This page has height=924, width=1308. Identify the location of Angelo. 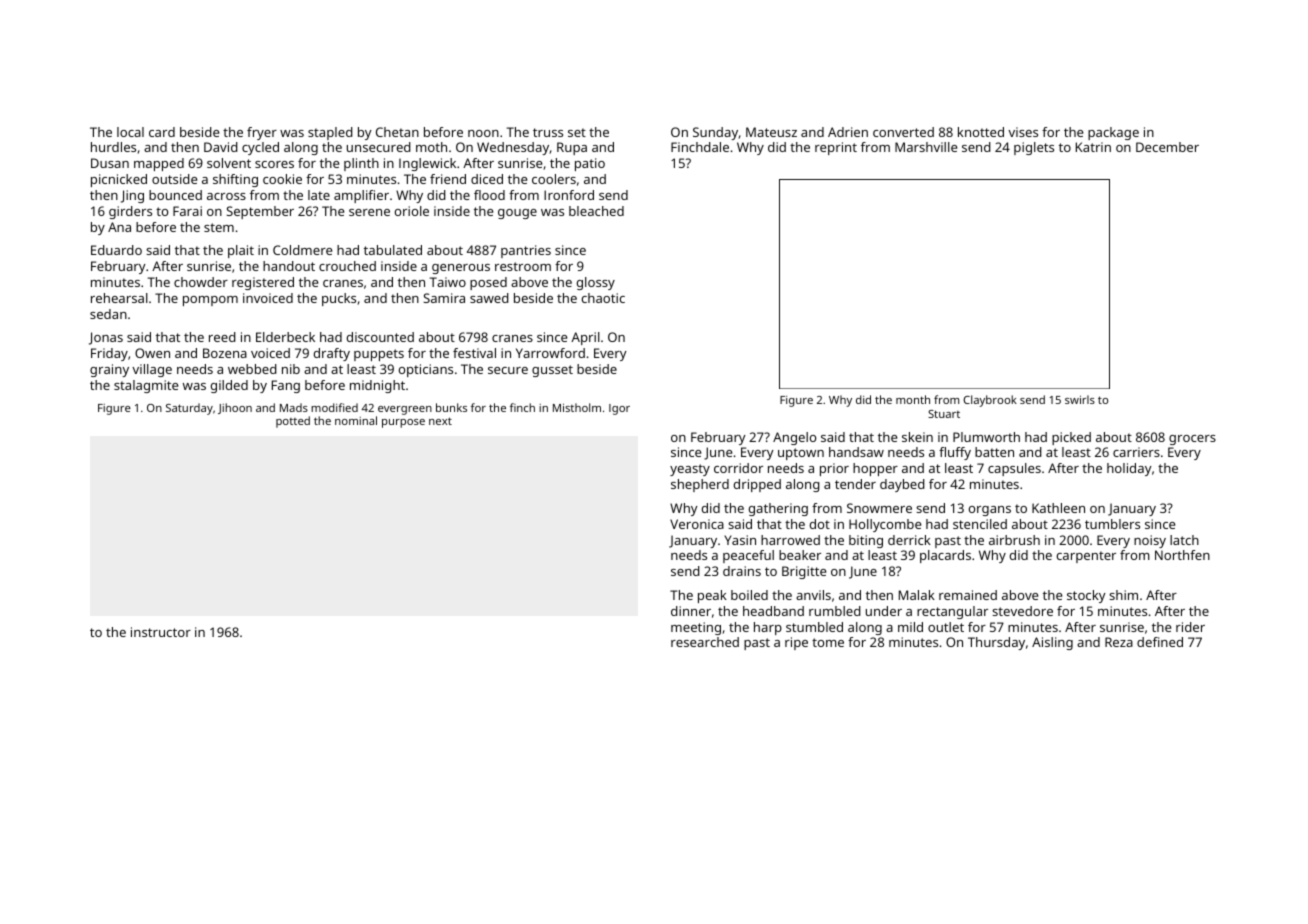
(794, 438).
